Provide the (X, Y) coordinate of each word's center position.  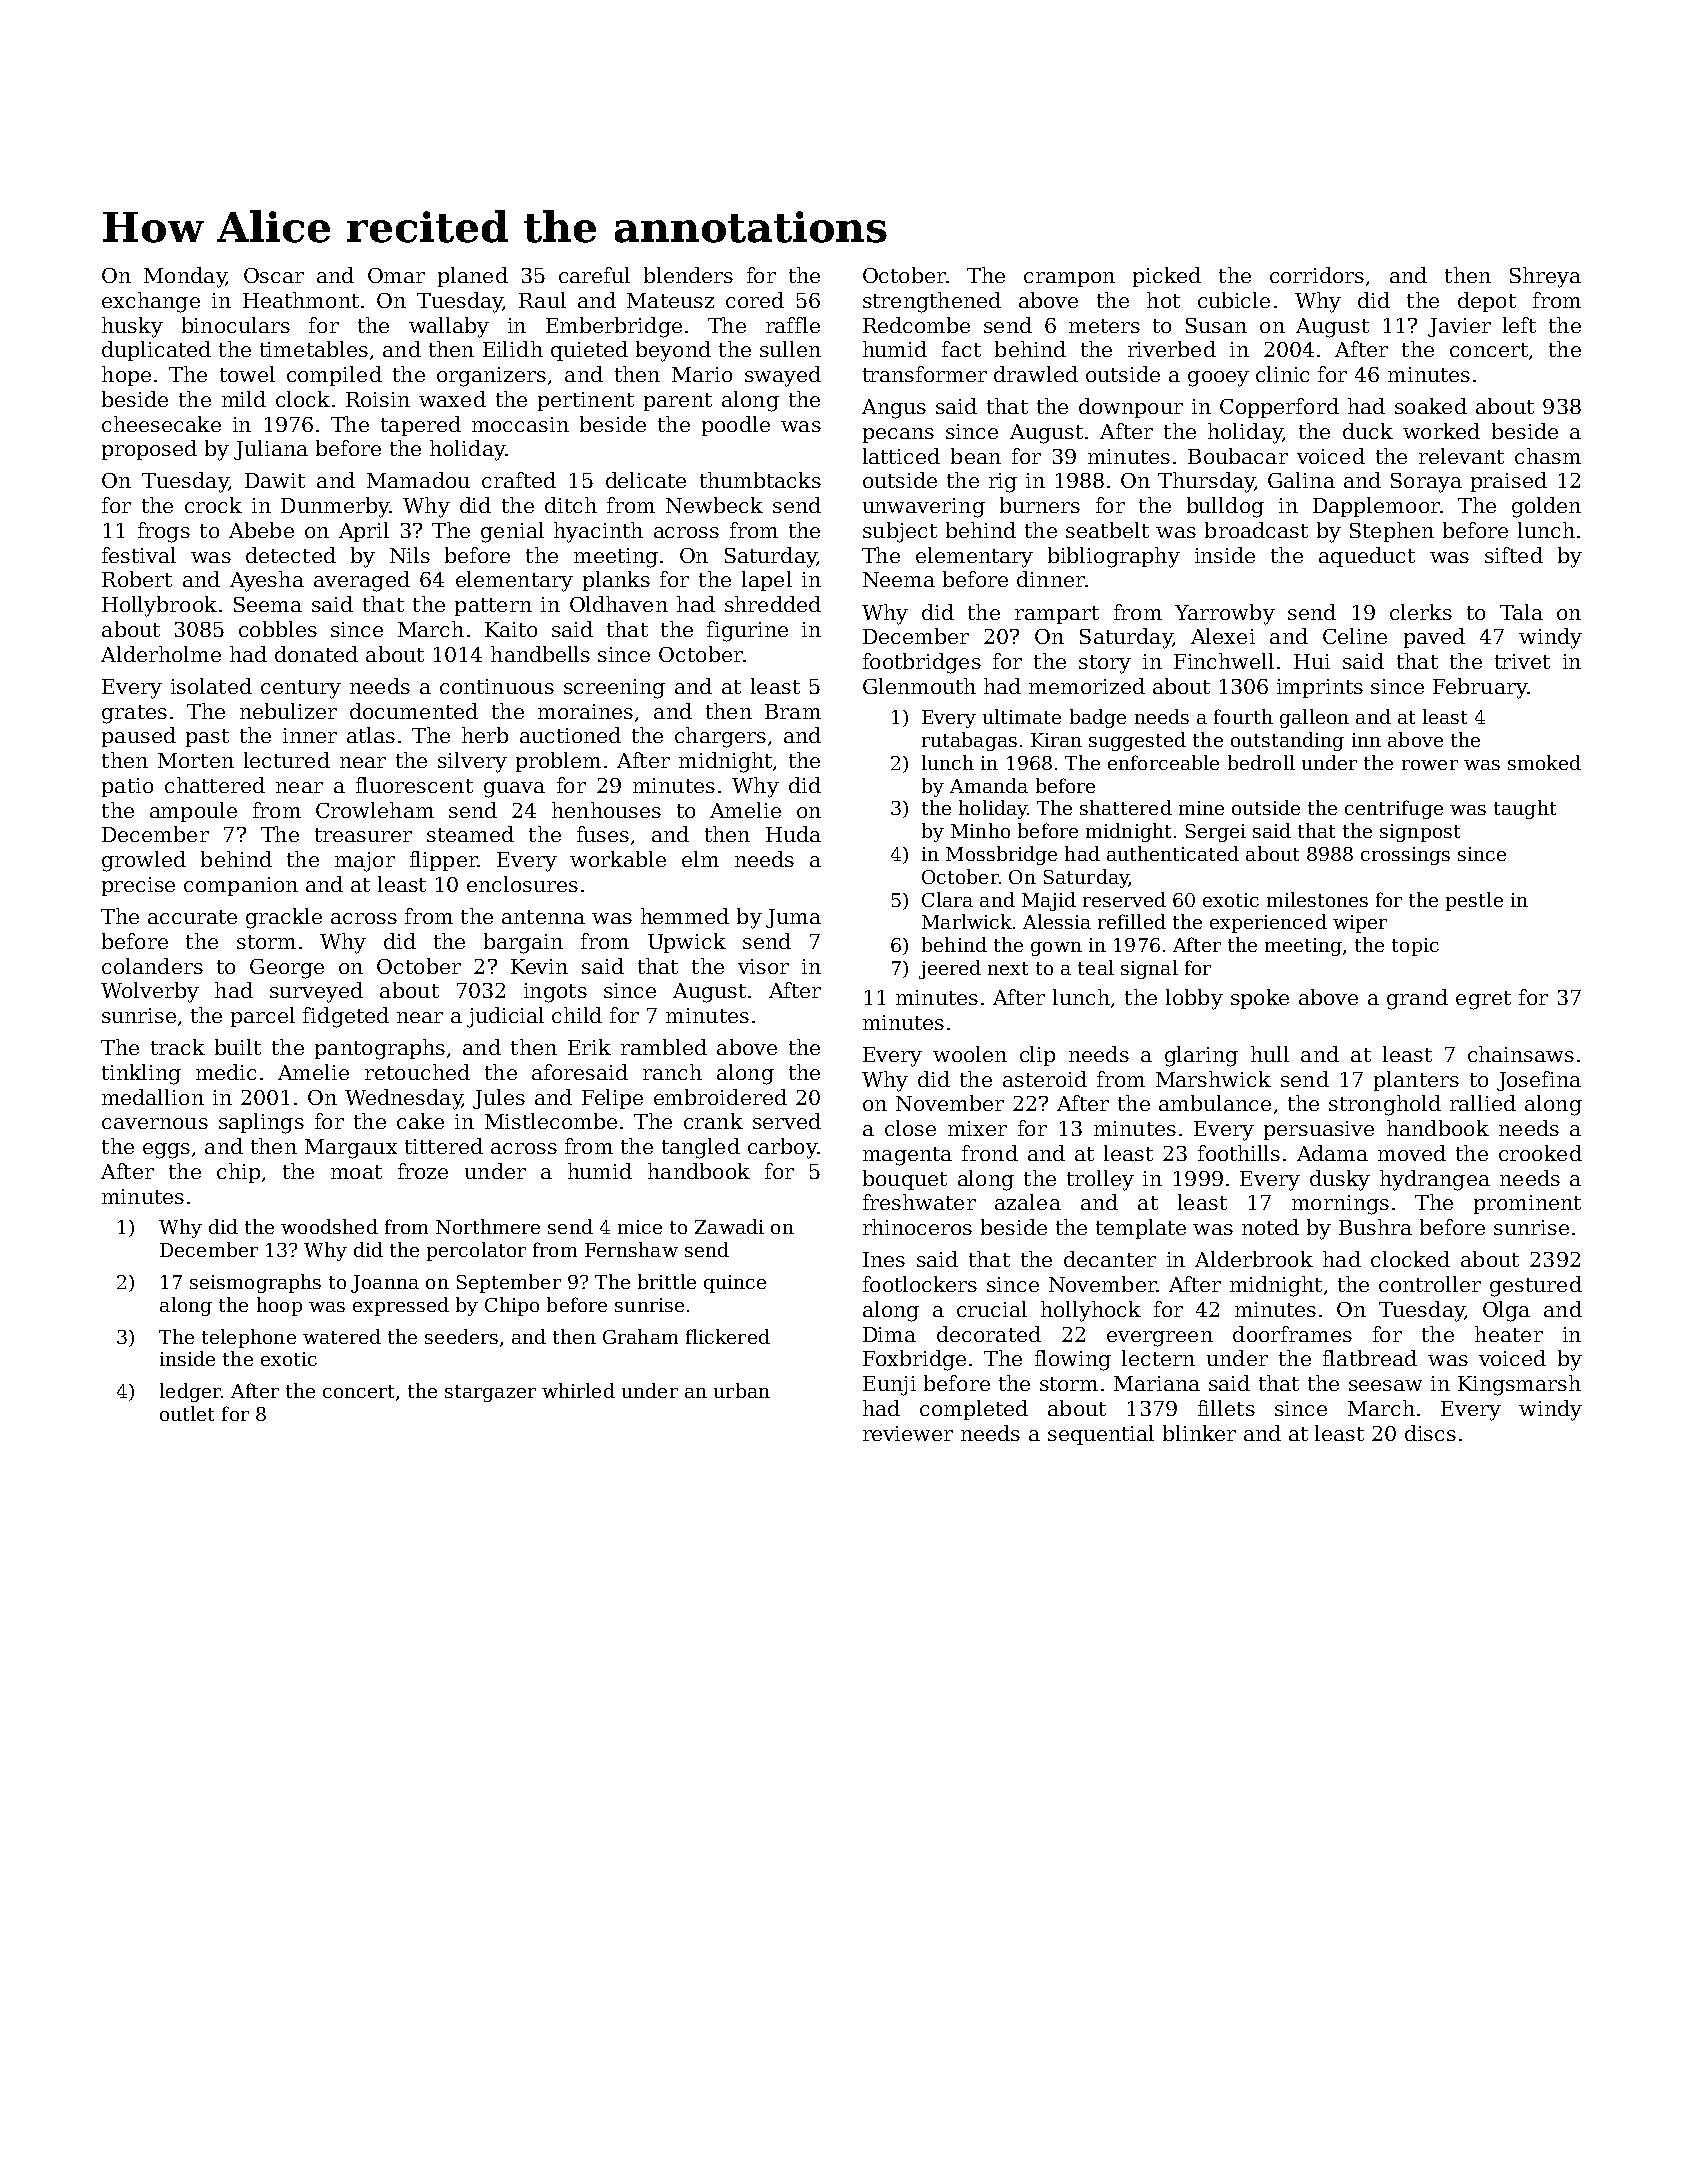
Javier (1459, 327)
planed (473, 277)
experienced (1268, 923)
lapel (767, 581)
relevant (1461, 456)
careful (594, 275)
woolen (970, 1054)
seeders (461, 1336)
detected (291, 555)
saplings (261, 1123)
